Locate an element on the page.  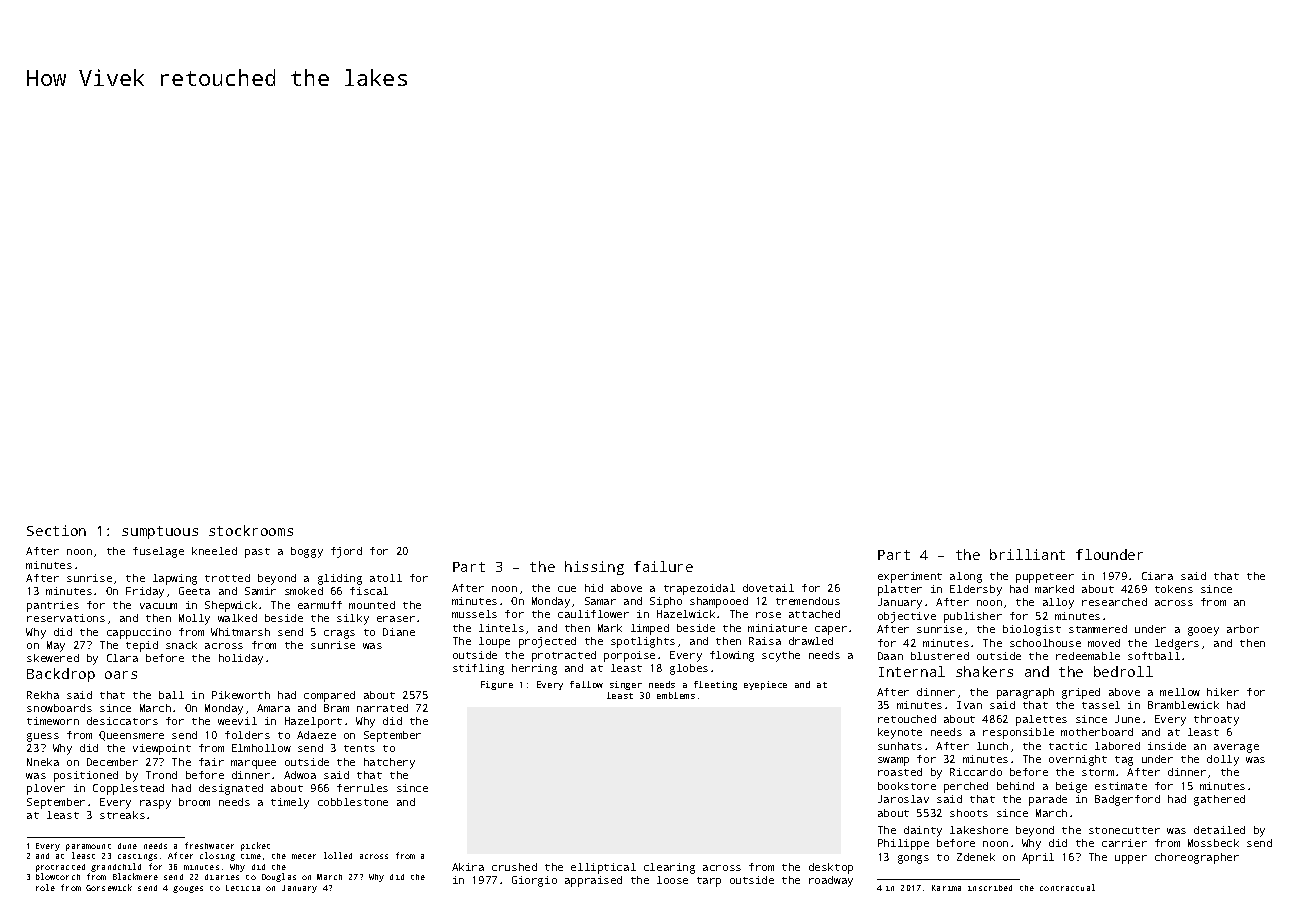
brilliant is located at coordinates (1027, 554).
